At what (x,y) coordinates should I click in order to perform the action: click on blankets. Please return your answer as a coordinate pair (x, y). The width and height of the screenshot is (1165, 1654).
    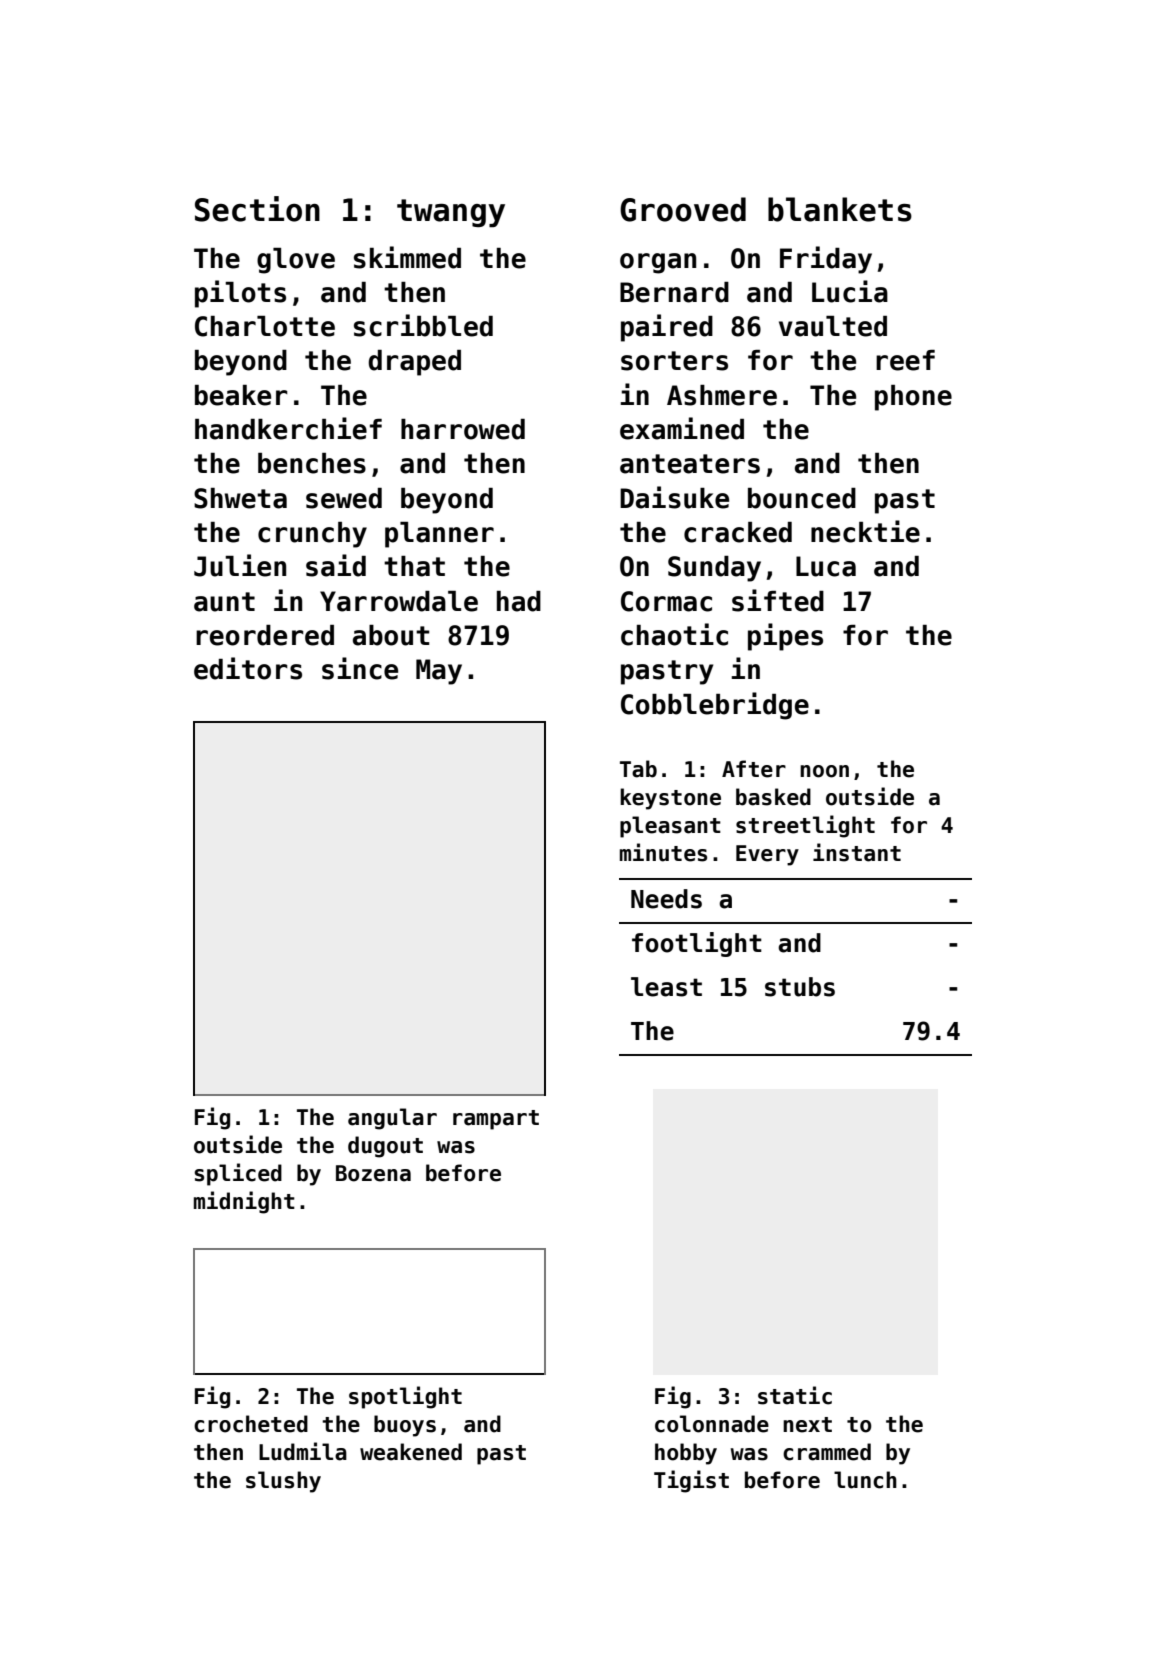
    Looking at the image, I should click on (840, 209).
